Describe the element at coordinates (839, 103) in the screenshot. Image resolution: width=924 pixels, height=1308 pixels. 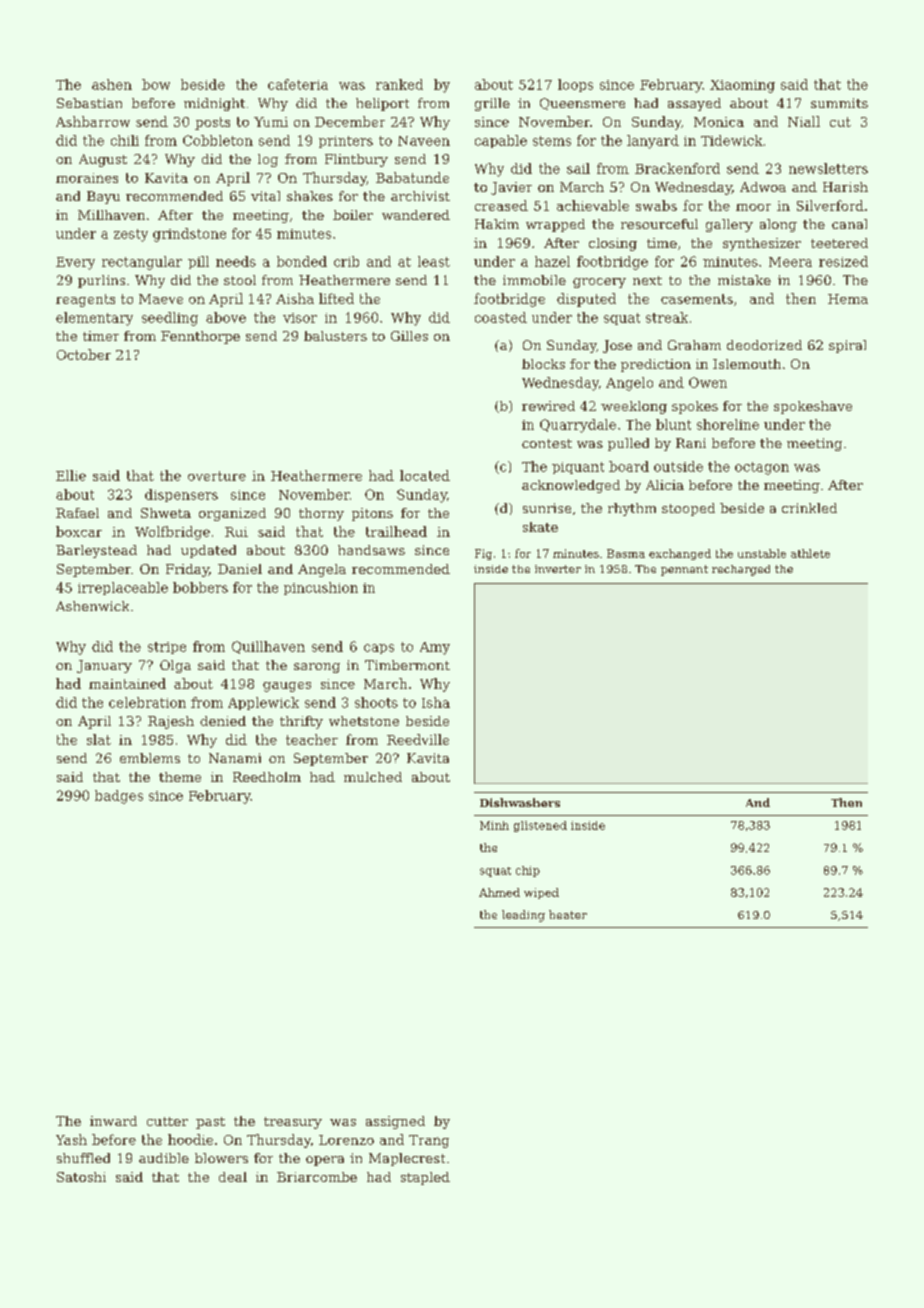
I see `summits` at that location.
